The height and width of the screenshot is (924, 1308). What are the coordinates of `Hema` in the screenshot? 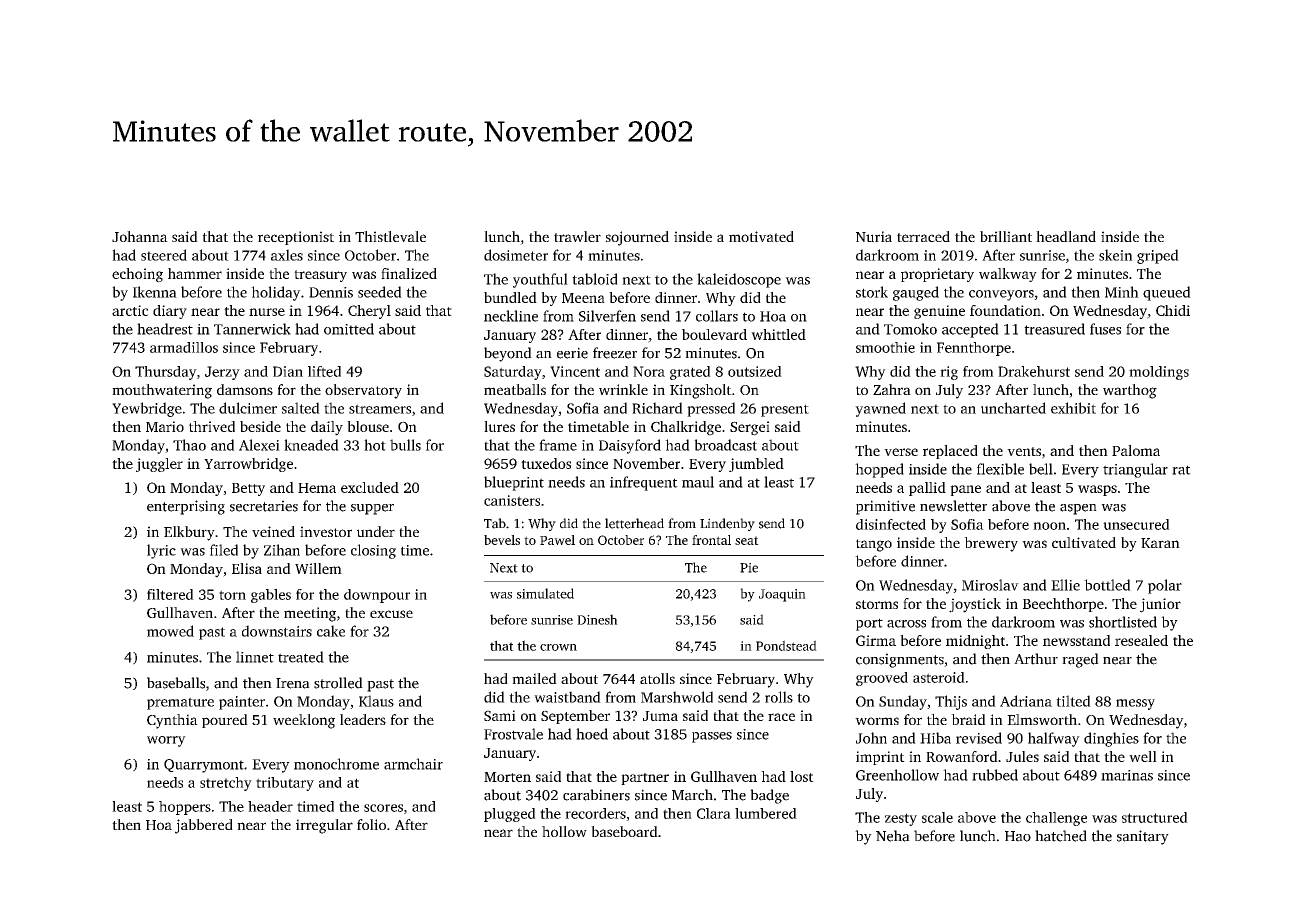 It's located at (317, 488).
